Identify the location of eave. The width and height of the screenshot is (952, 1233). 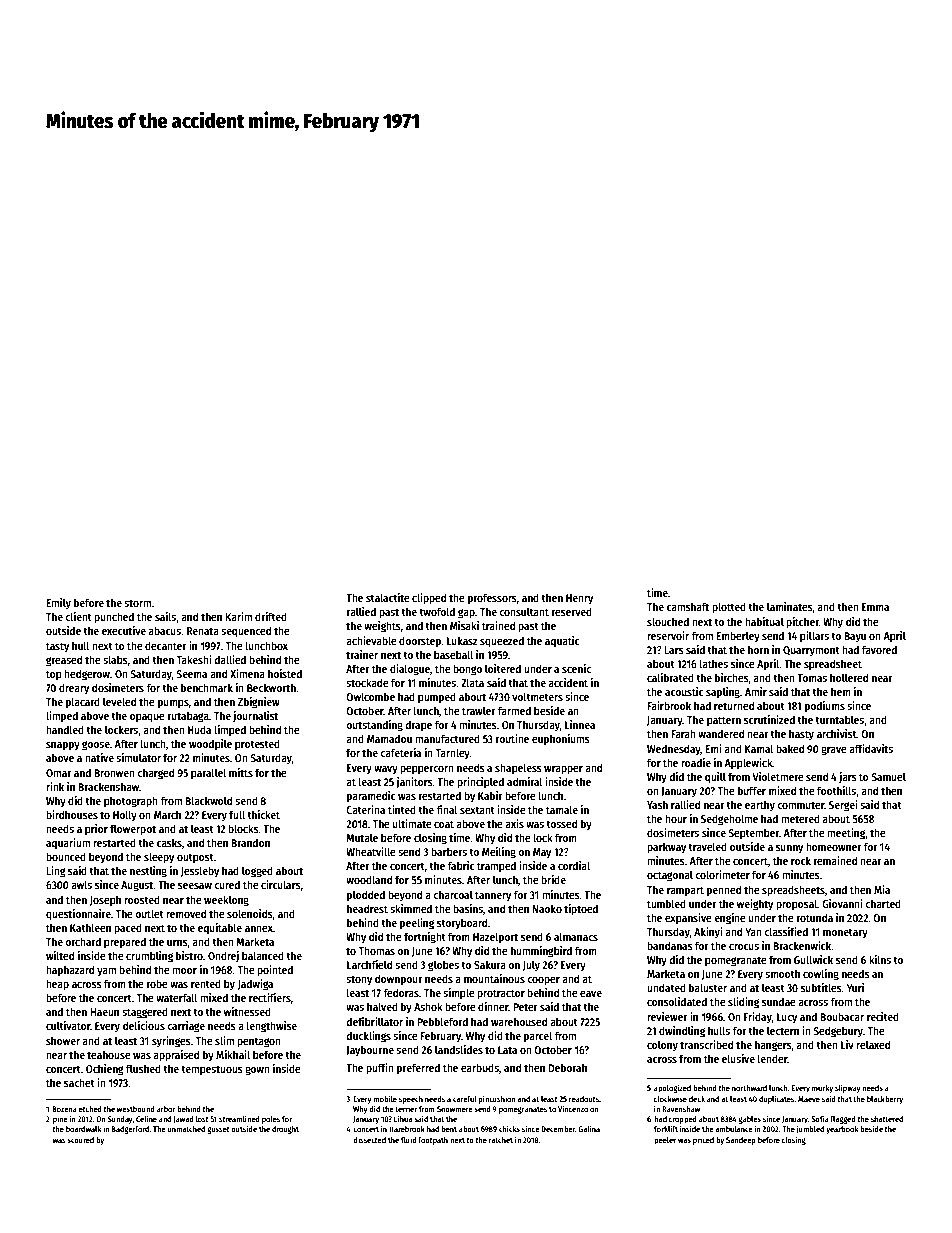
(591, 994).
